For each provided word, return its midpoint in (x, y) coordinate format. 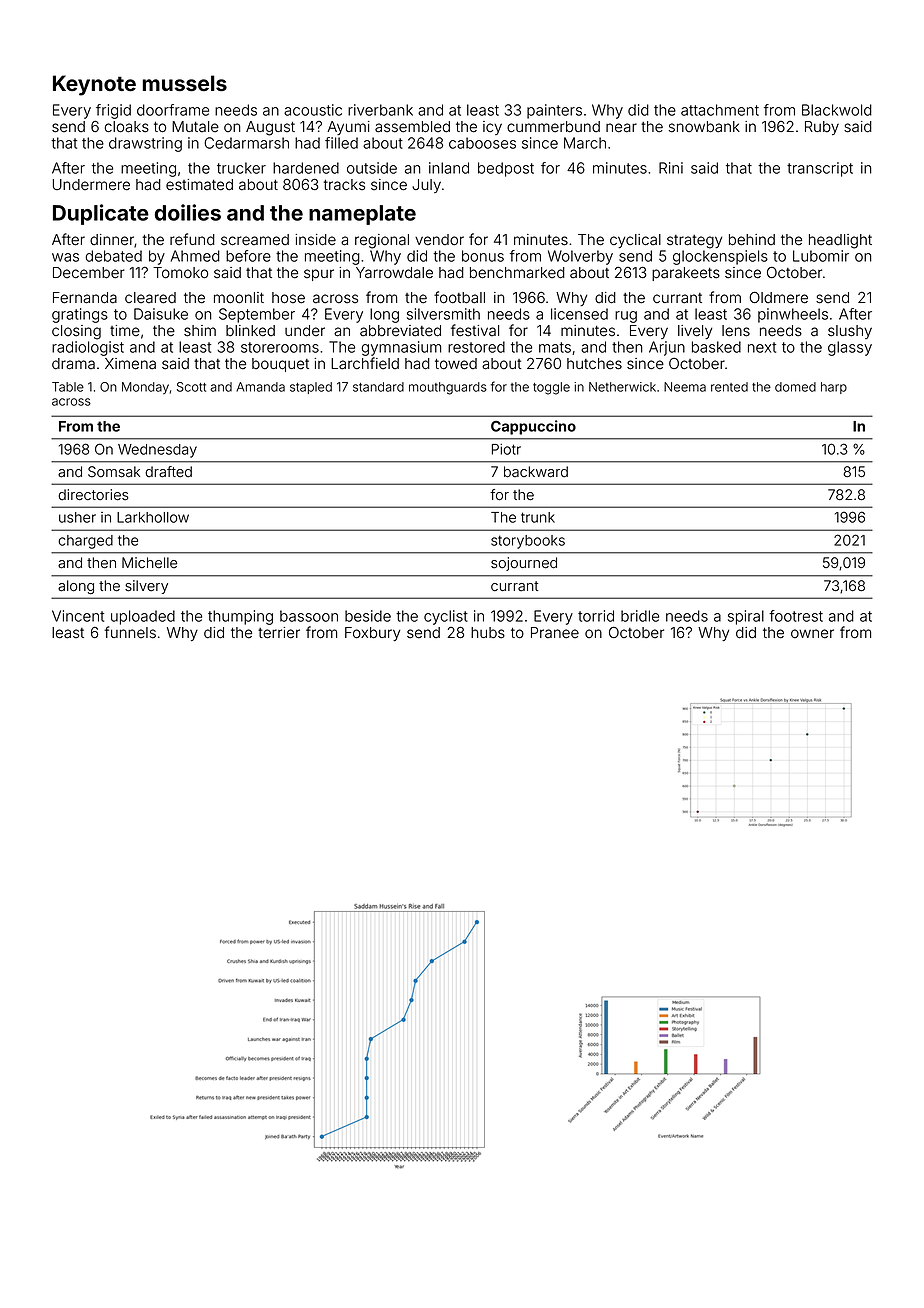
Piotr (506, 449)
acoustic (313, 110)
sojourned (524, 564)
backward (536, 472)
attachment (720, 110)
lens (736, 331)
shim (200, 331)
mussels (184, 83)
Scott (191, 387)
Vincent (78, 616)
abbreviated (400, 331)
